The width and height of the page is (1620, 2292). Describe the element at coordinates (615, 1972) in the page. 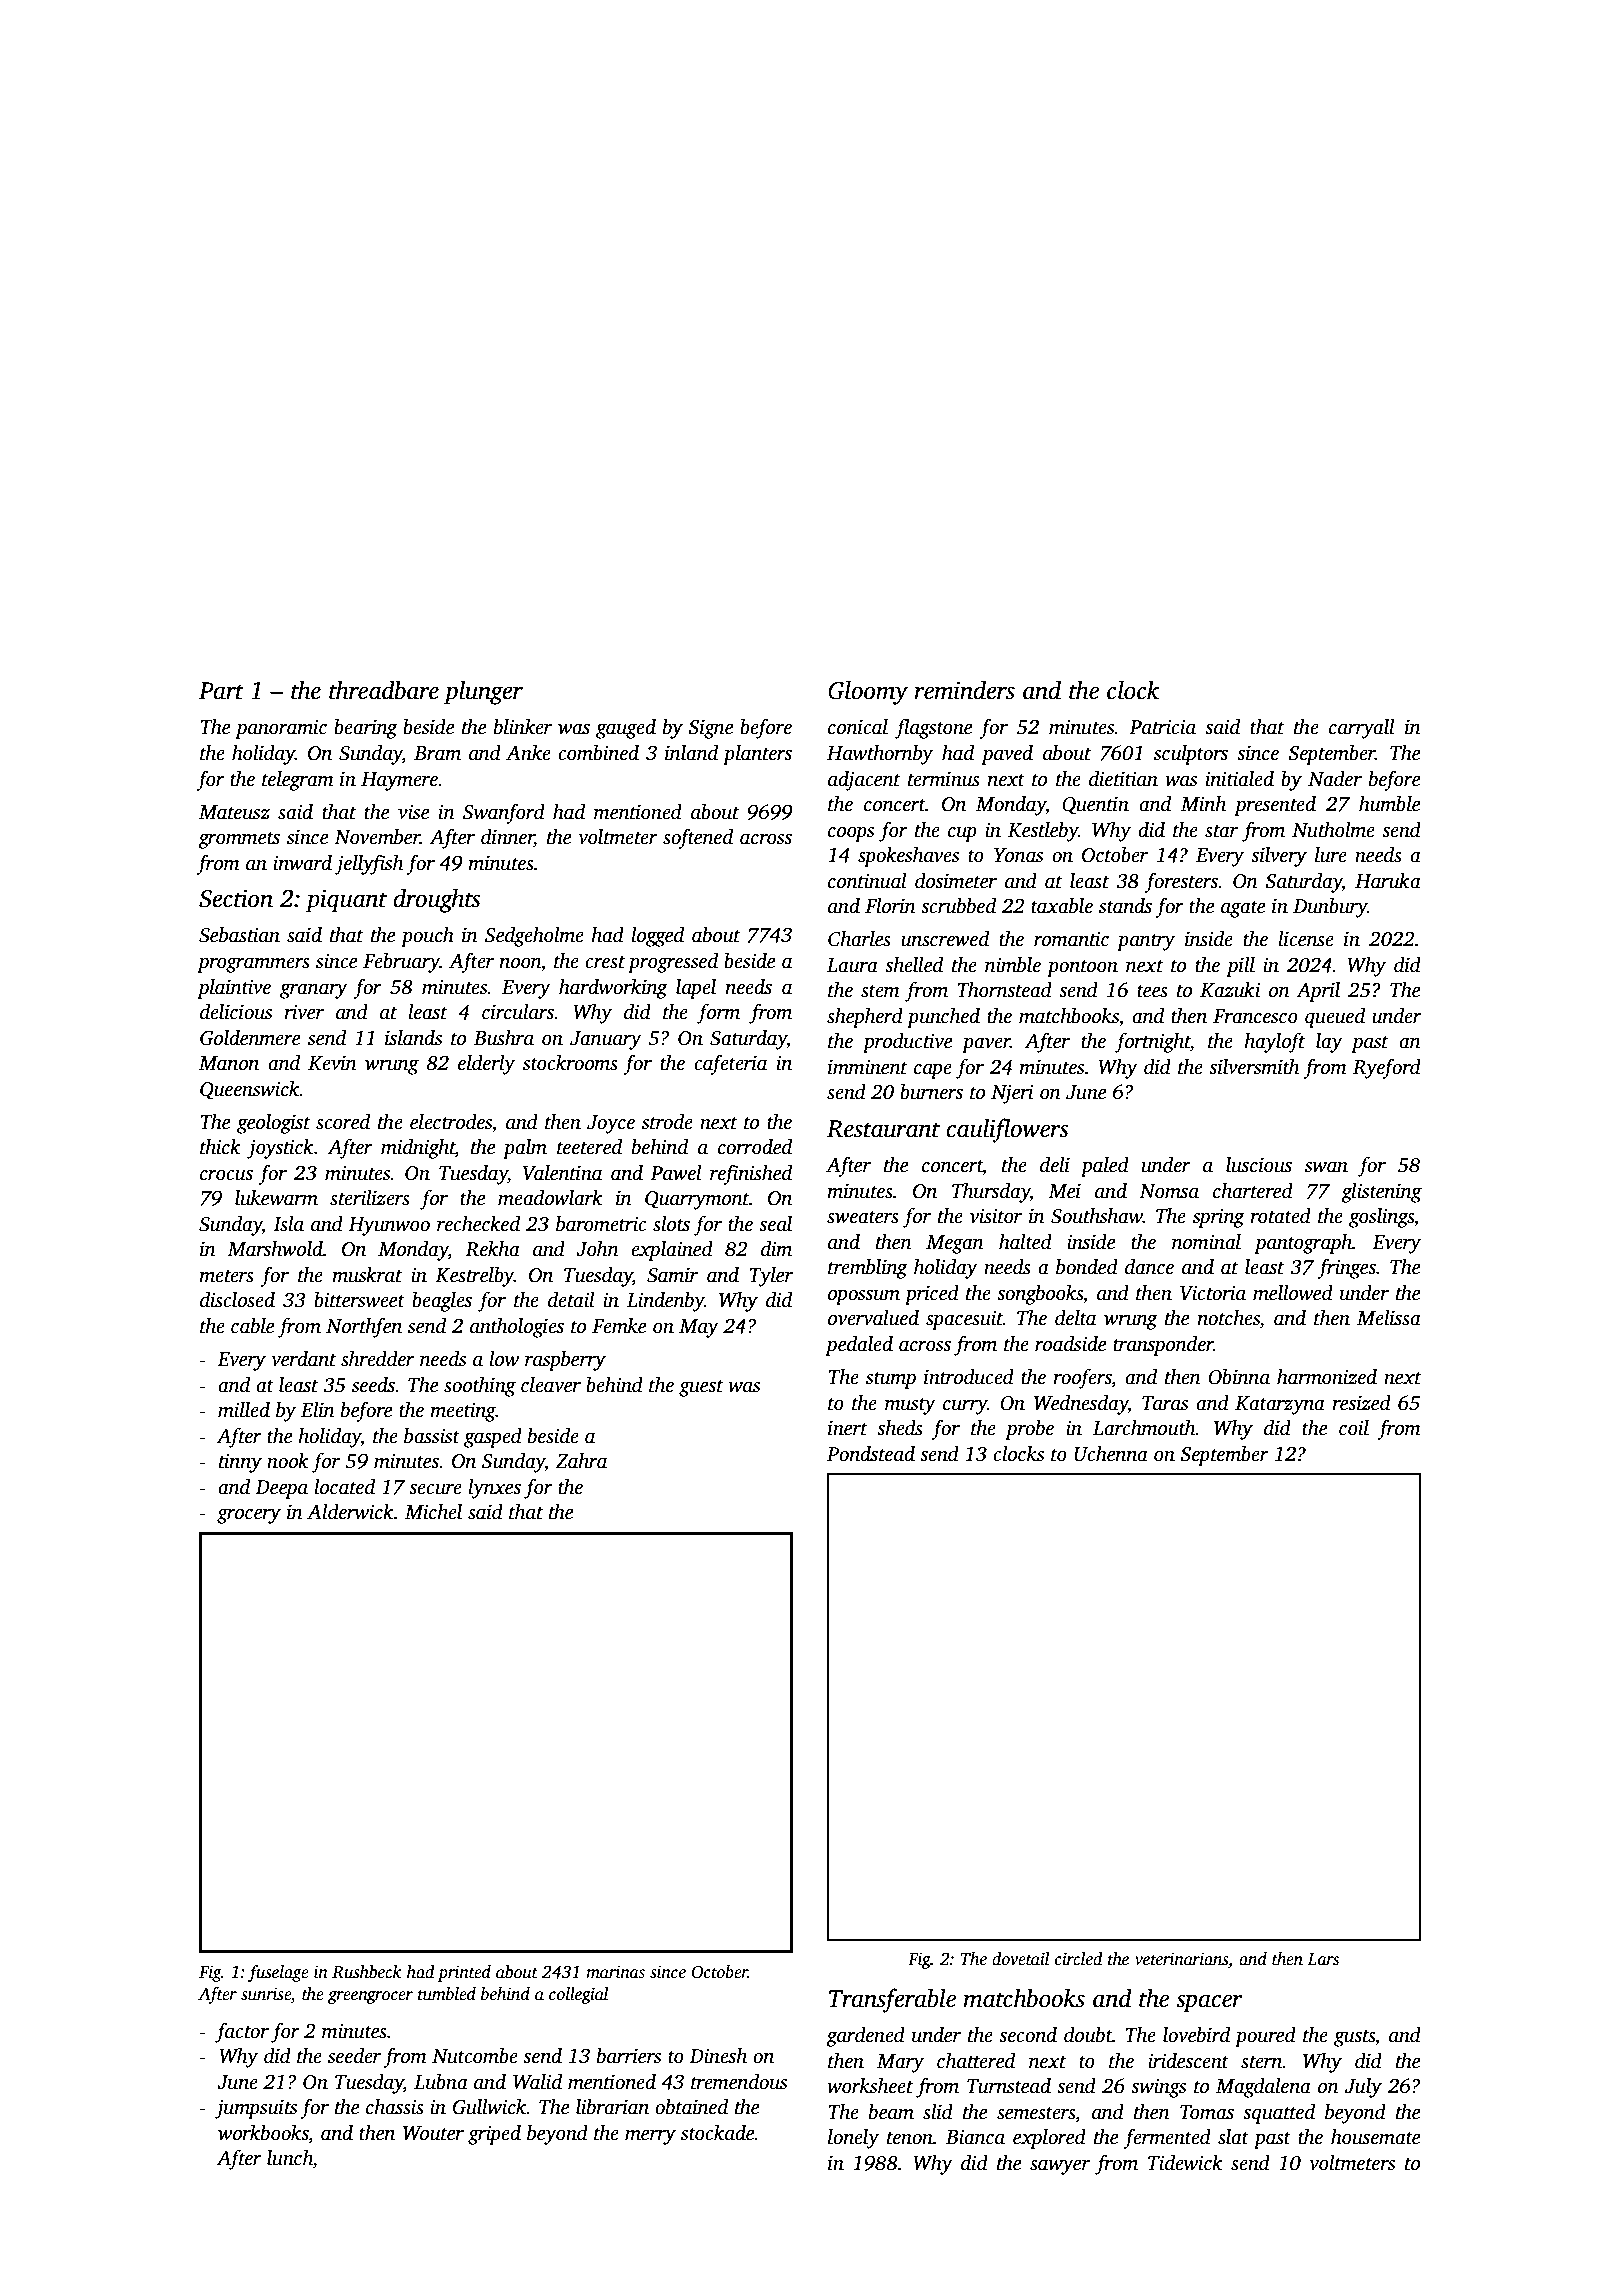

I see `marinas` at that location.
